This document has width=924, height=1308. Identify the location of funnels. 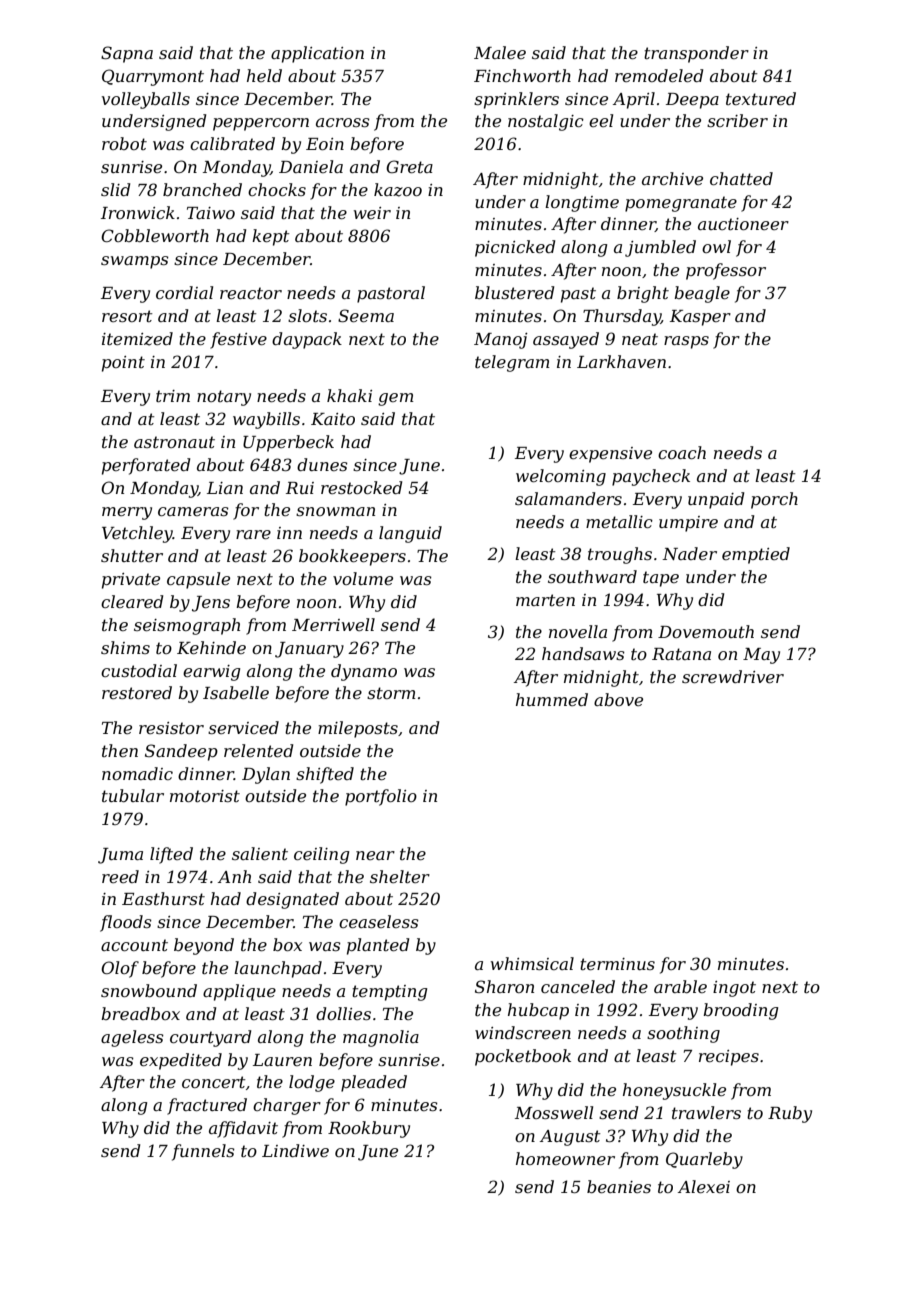
(203, 1152).
